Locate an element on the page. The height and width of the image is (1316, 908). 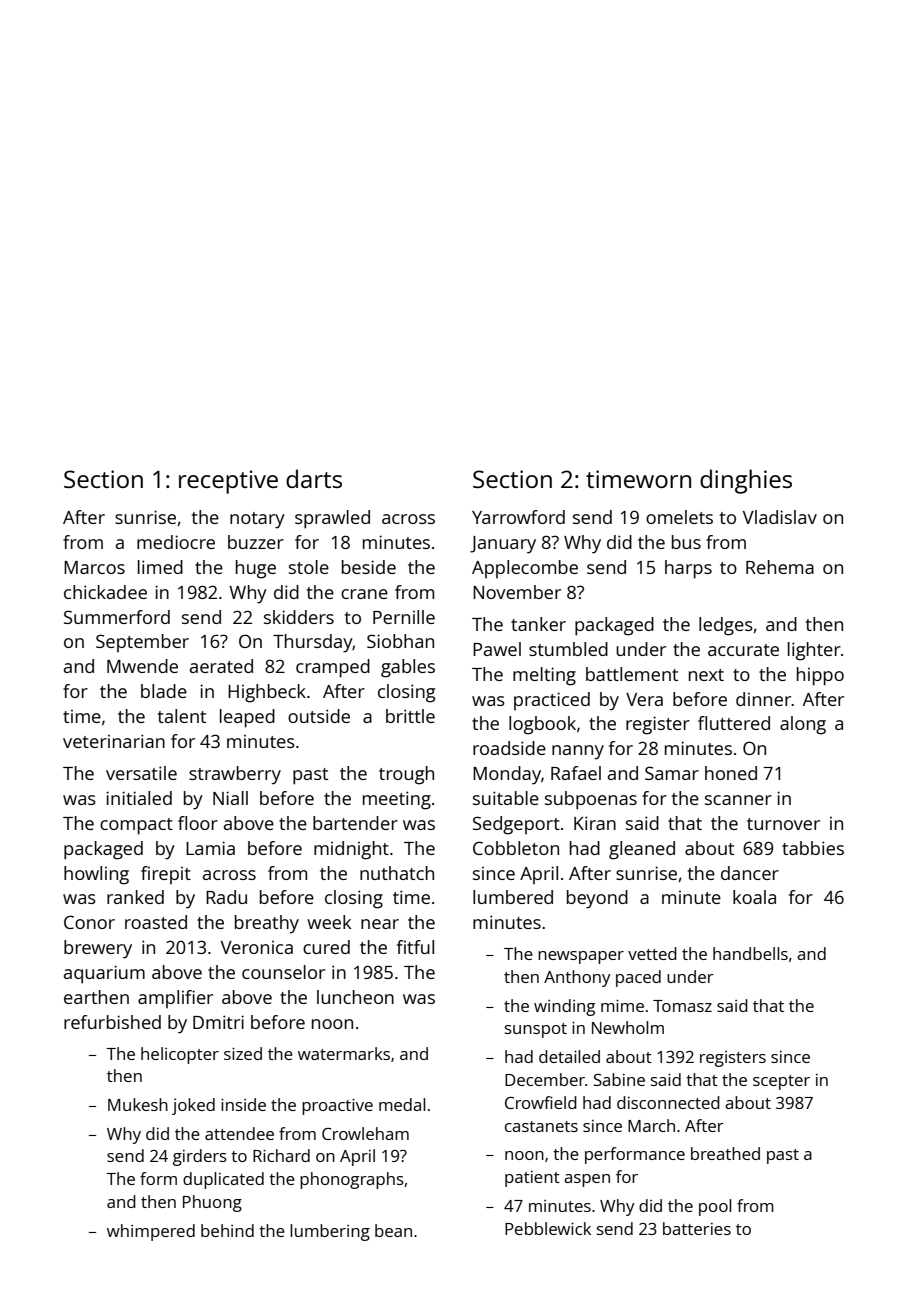
lighter is located at coordinates (814, 651).
